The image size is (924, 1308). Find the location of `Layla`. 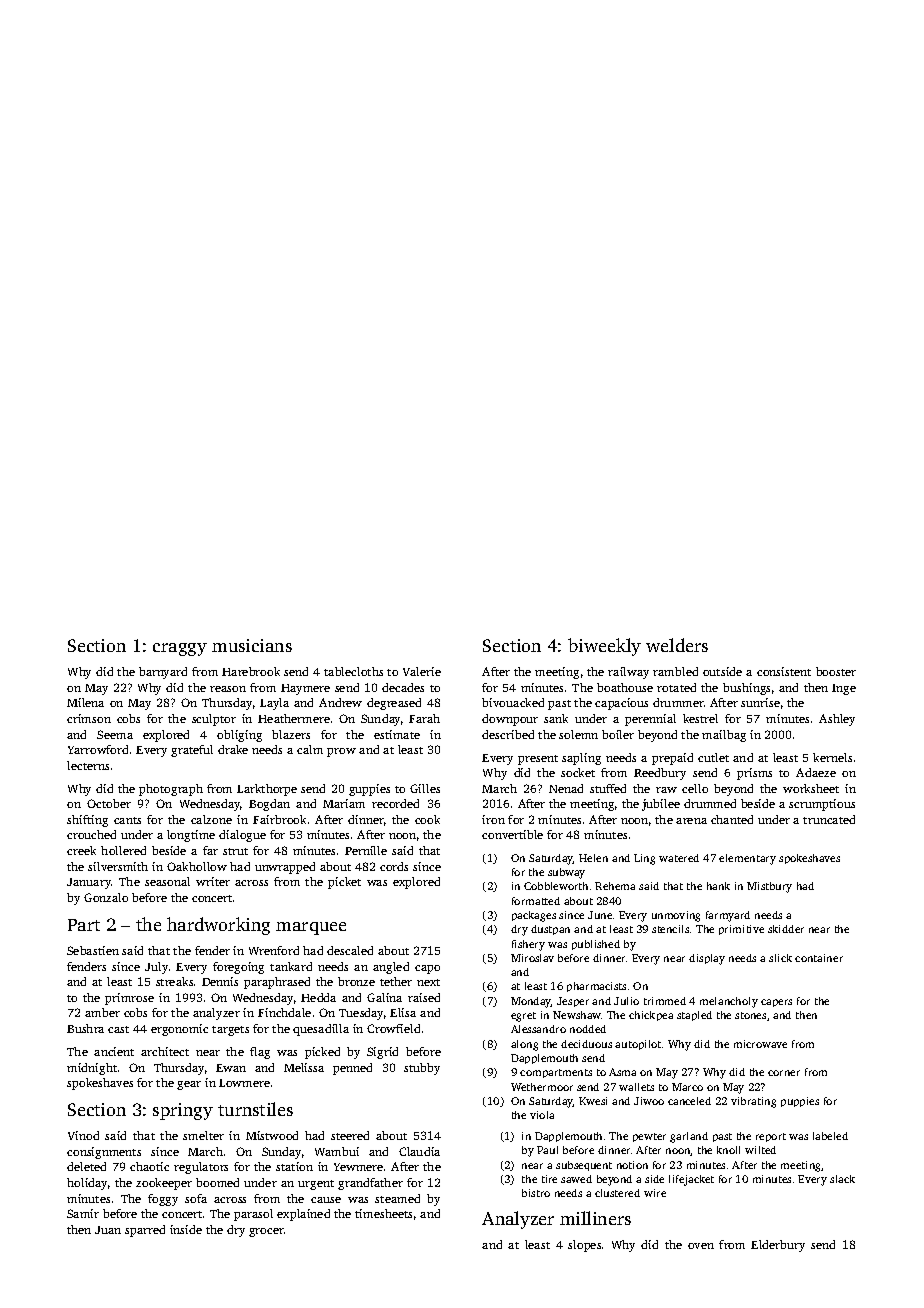

Layla is located at coordinates (274, 704).
